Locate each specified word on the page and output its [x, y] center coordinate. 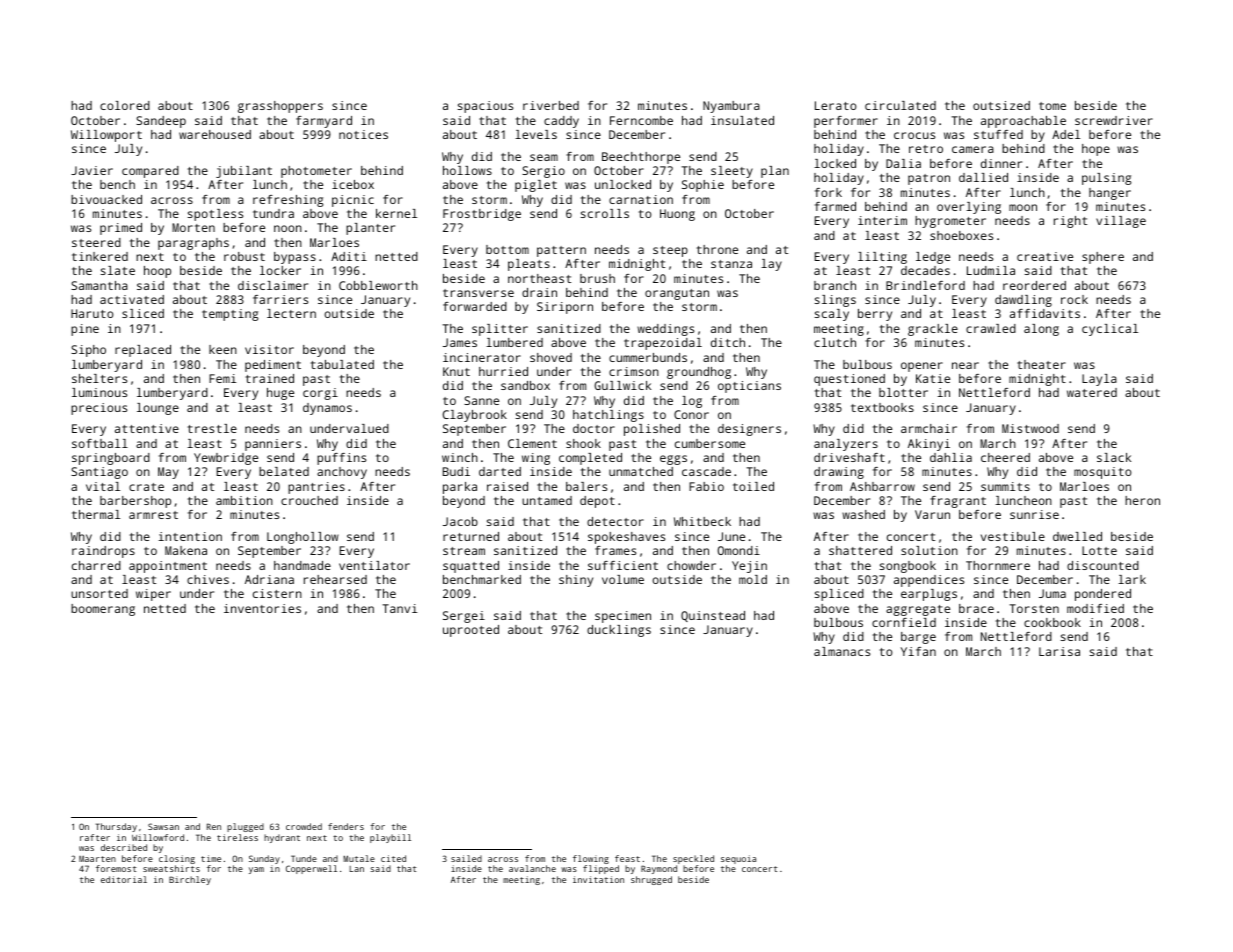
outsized [1001, 105]
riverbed [551, 105]
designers [749, 430]
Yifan [918, 651]
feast [627, 858]
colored [125, 105]
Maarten [97, 859]
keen [223, 349]
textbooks [882, 407]
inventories [262, 608]
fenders [346, 826]
